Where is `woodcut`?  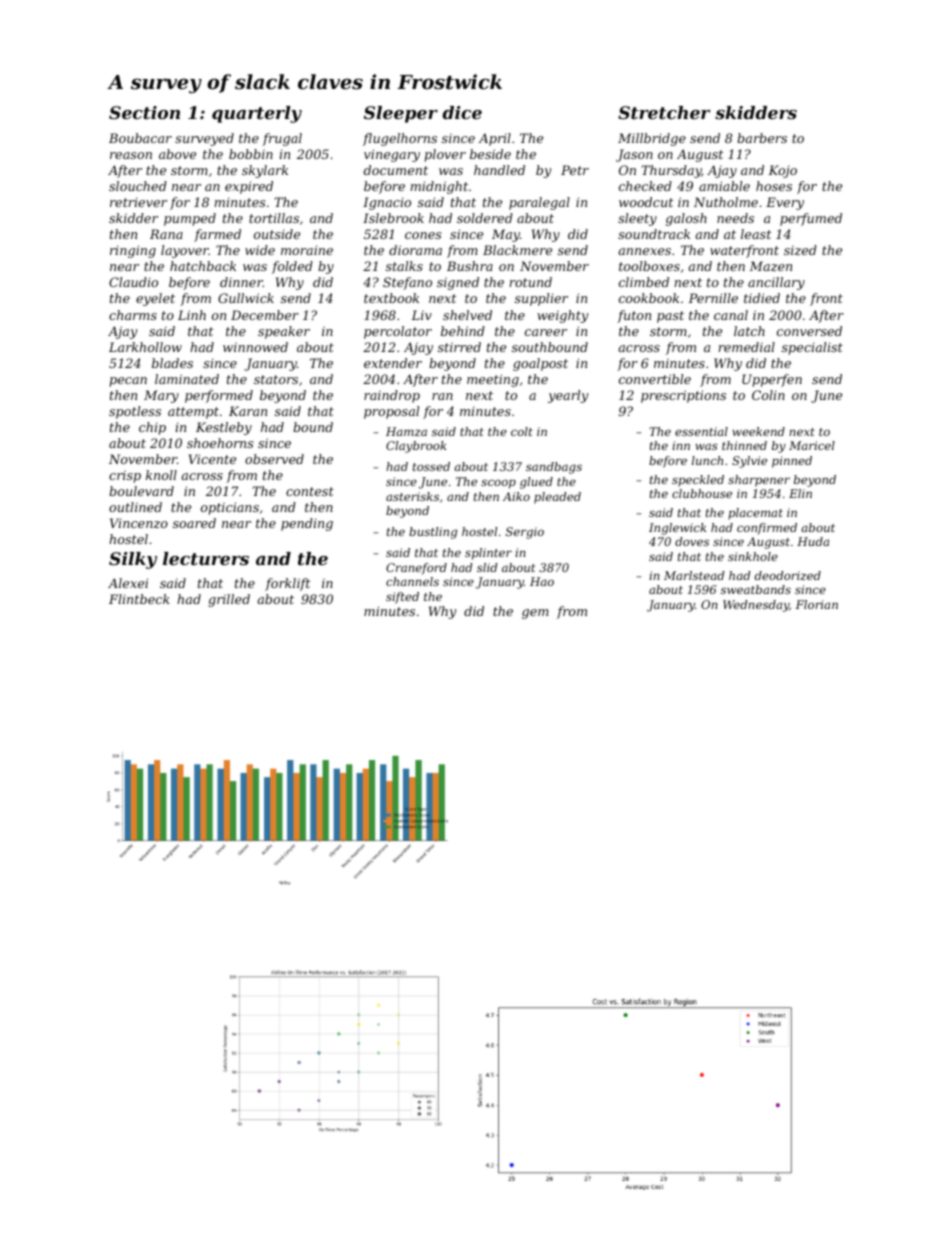
woodcut is located at coordinates (646, 202).
